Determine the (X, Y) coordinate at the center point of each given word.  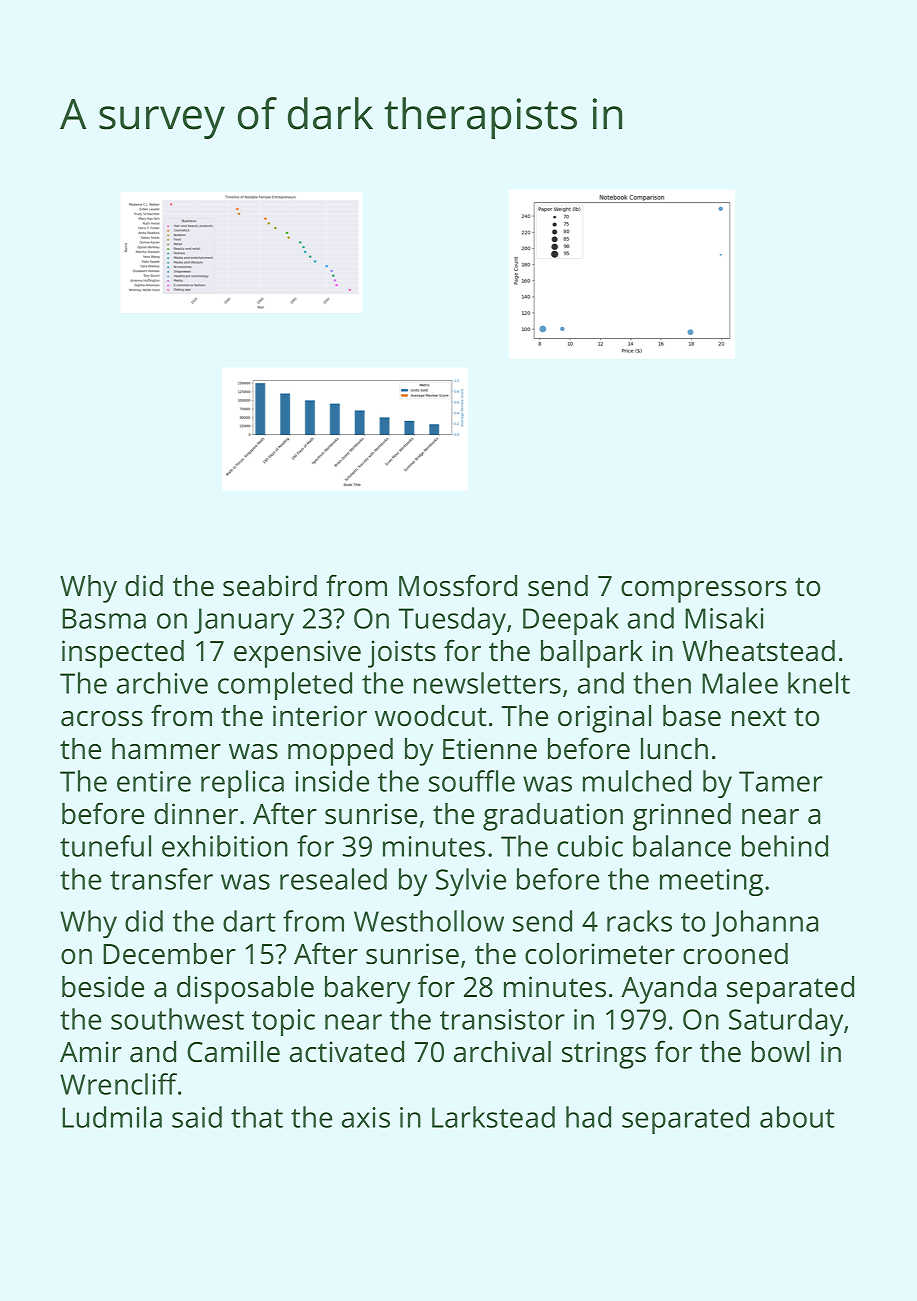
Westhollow (429, 921)
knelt (819, 683)
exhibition (225, 846)
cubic (590, 846)
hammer (166, 749)
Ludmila (112, 1117)
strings (604, 1055)
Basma (104, 618)
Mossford (458, 585)
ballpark (592, 654)
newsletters (487, 683)
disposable (245, 990)
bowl (780, 1052)
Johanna (765, 923)
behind (785, 846)
